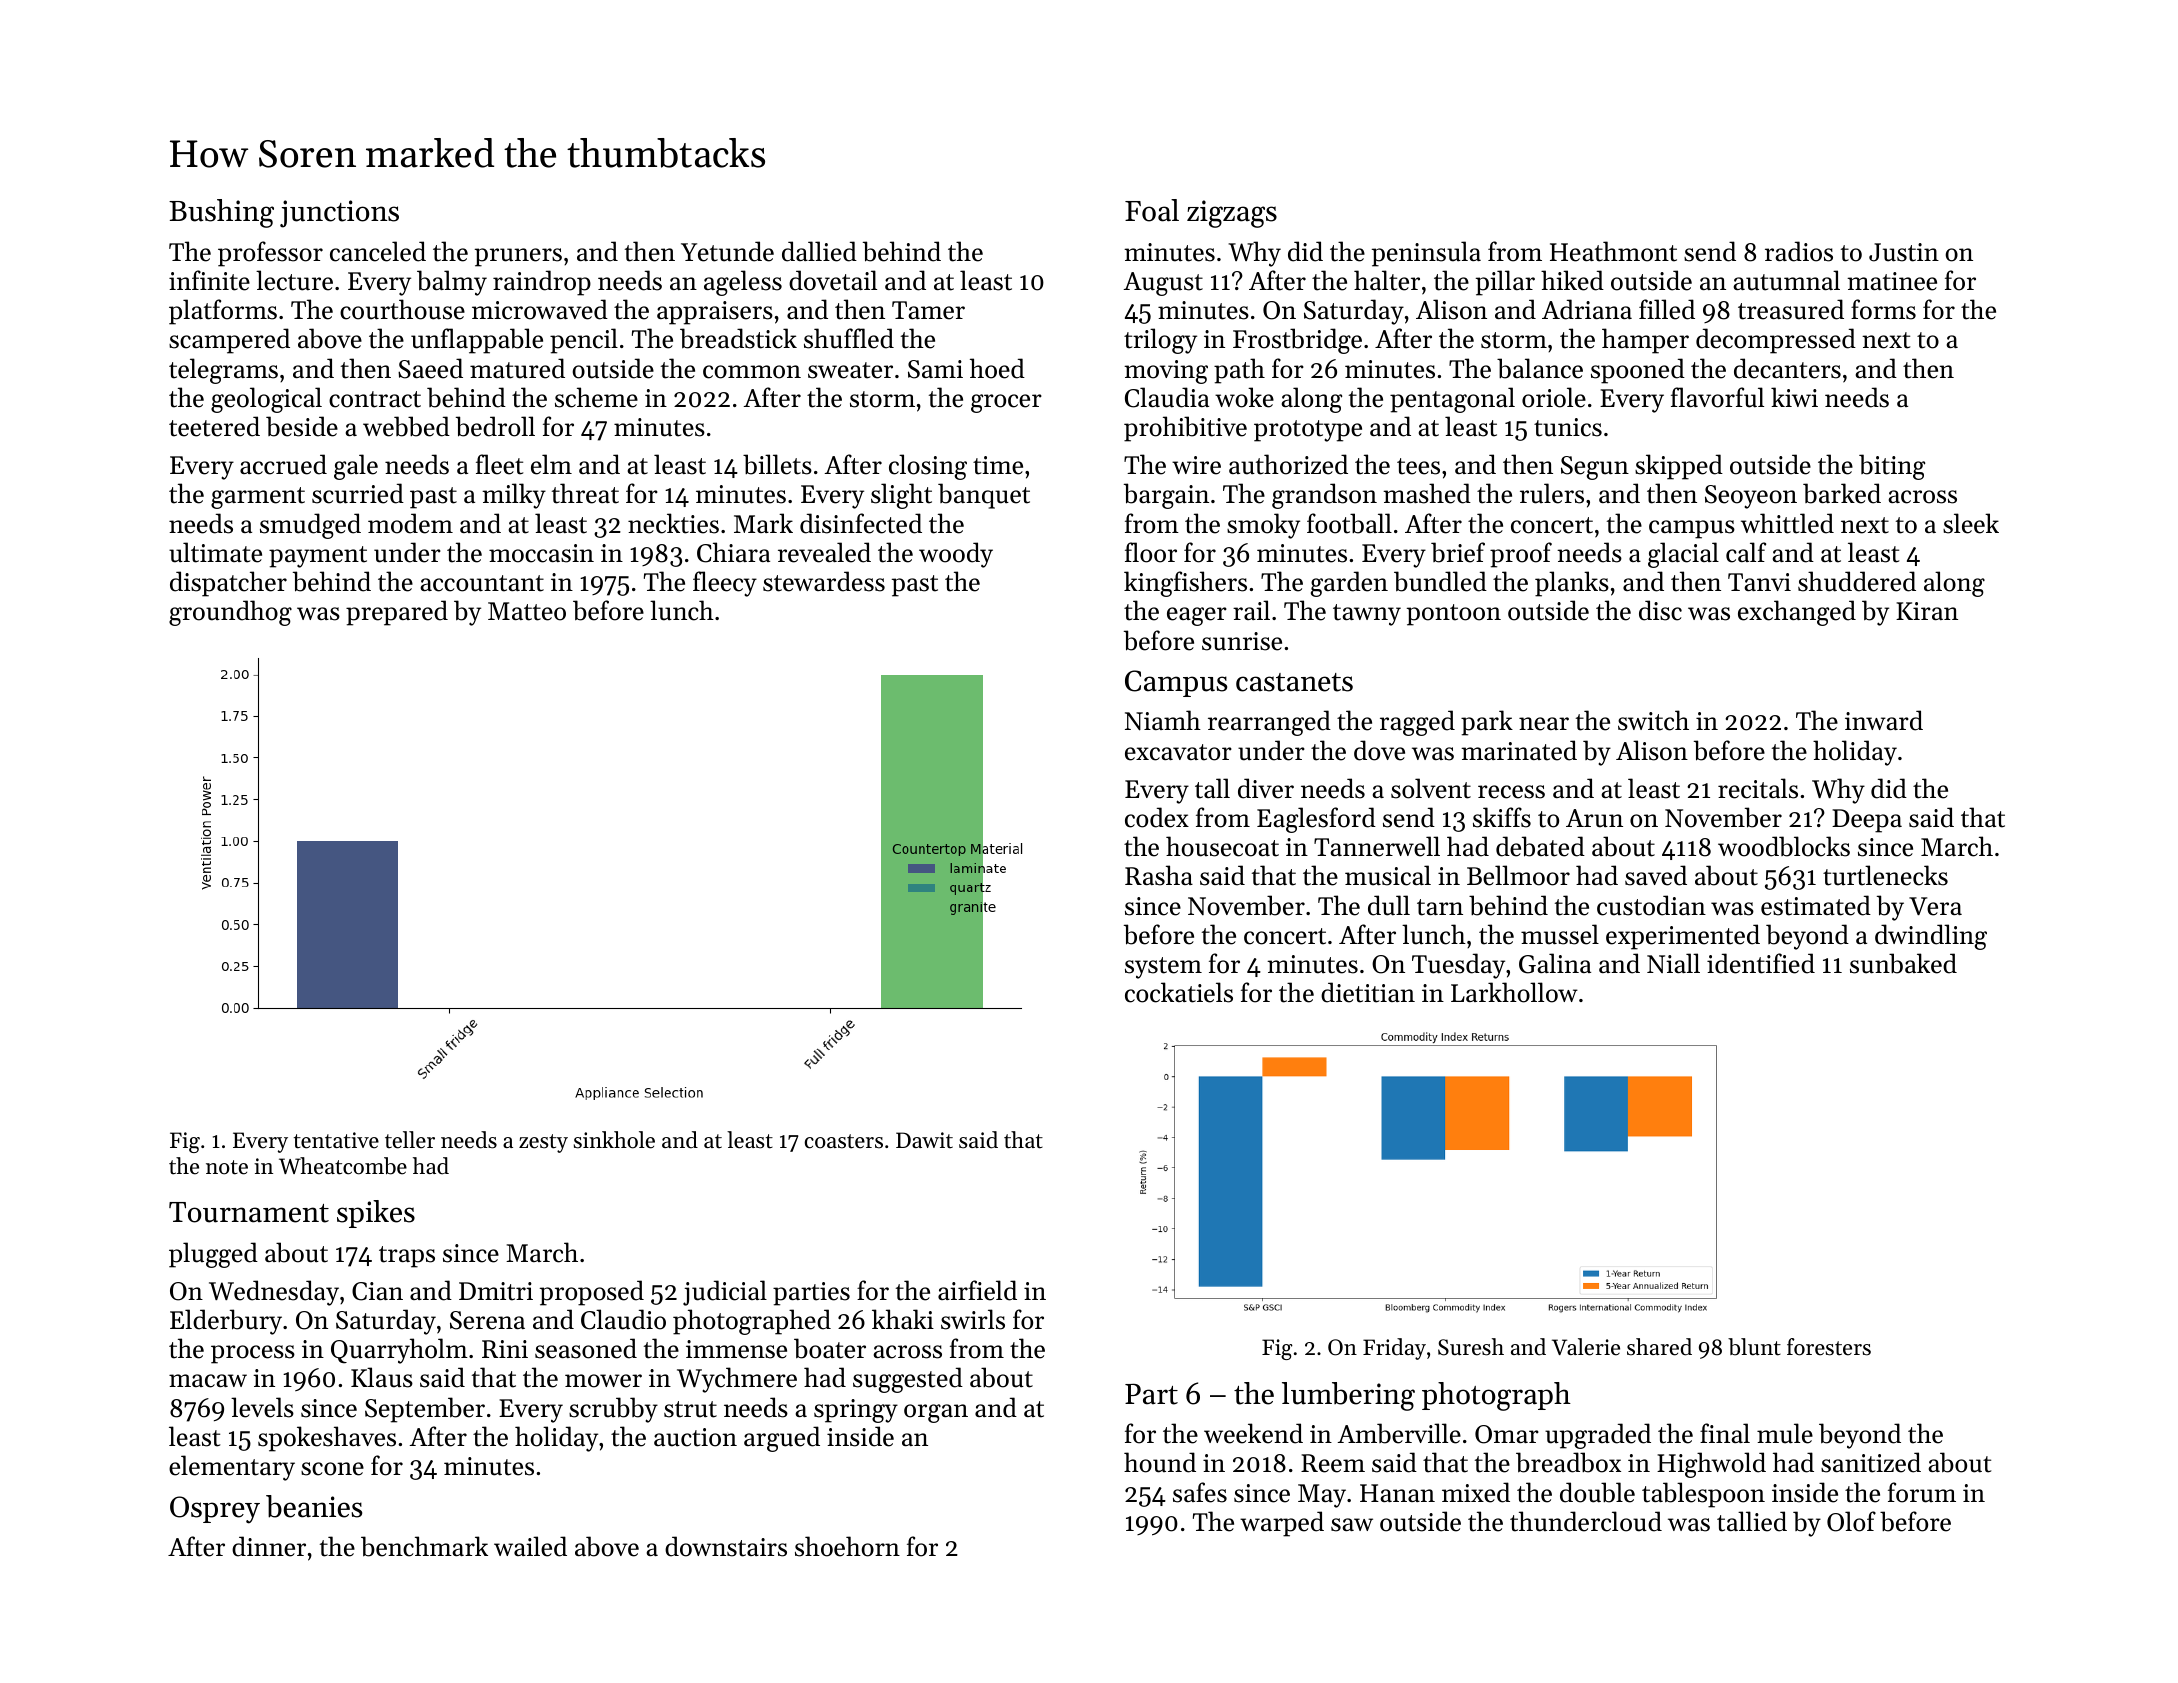  Describe the element at coordinates (213, 1255) in the screenshot. I see `plugged` at that location.
